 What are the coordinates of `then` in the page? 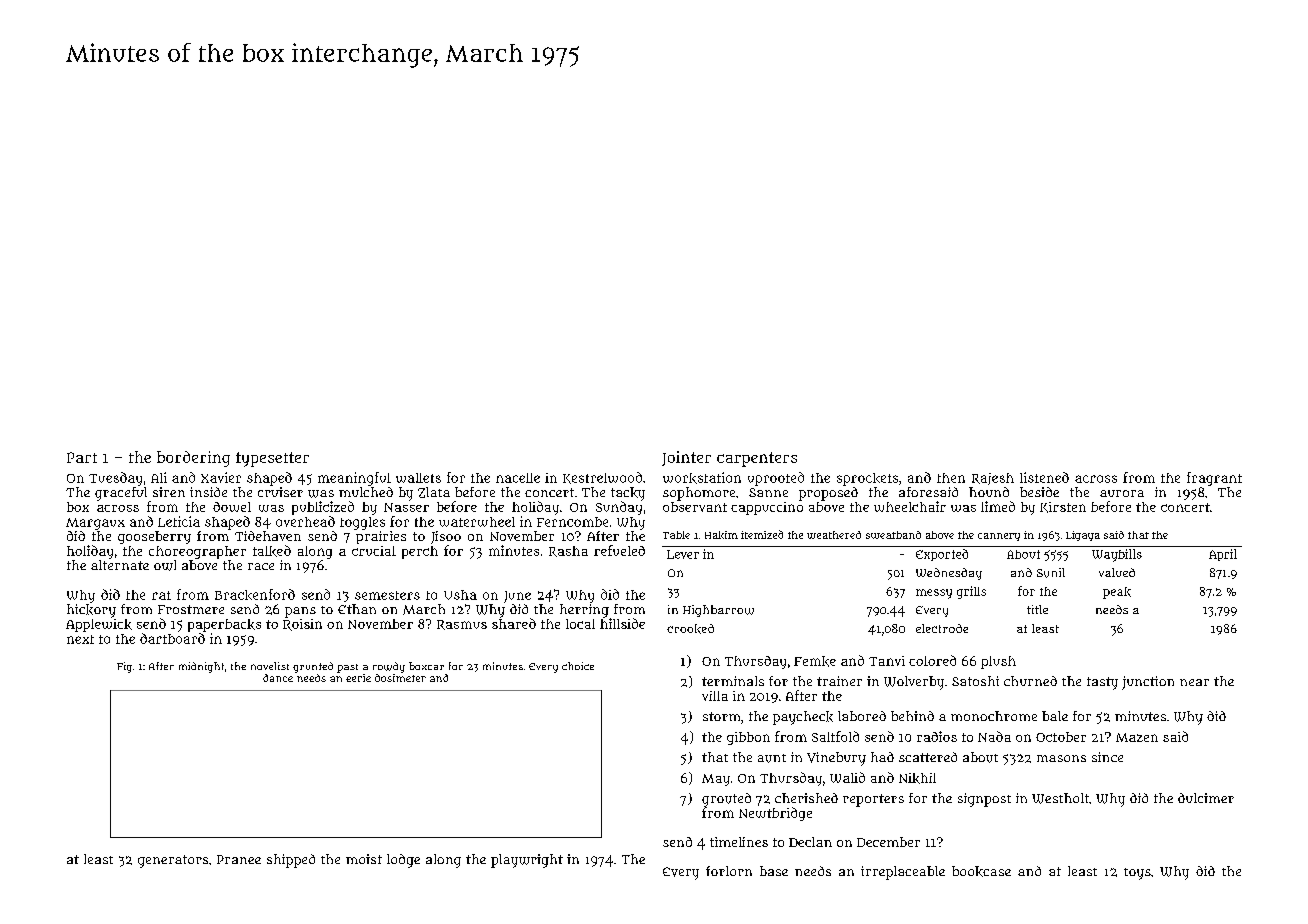 It's located at (951, 478).
